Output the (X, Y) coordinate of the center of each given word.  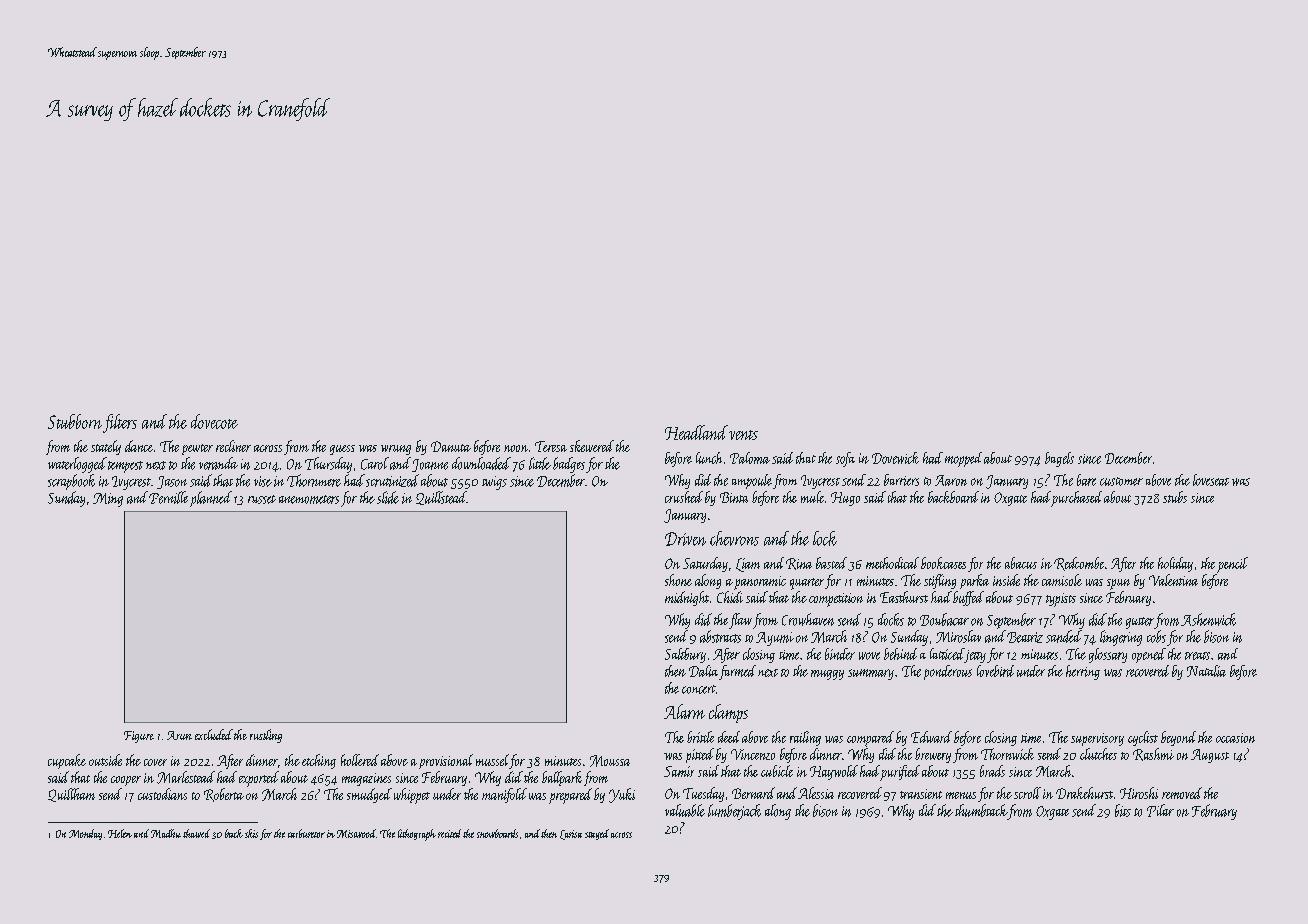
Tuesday (703, 794)
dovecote (214, 421)
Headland (696, 432)
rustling (266, 736)
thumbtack (981, 810)
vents (743, 435)
